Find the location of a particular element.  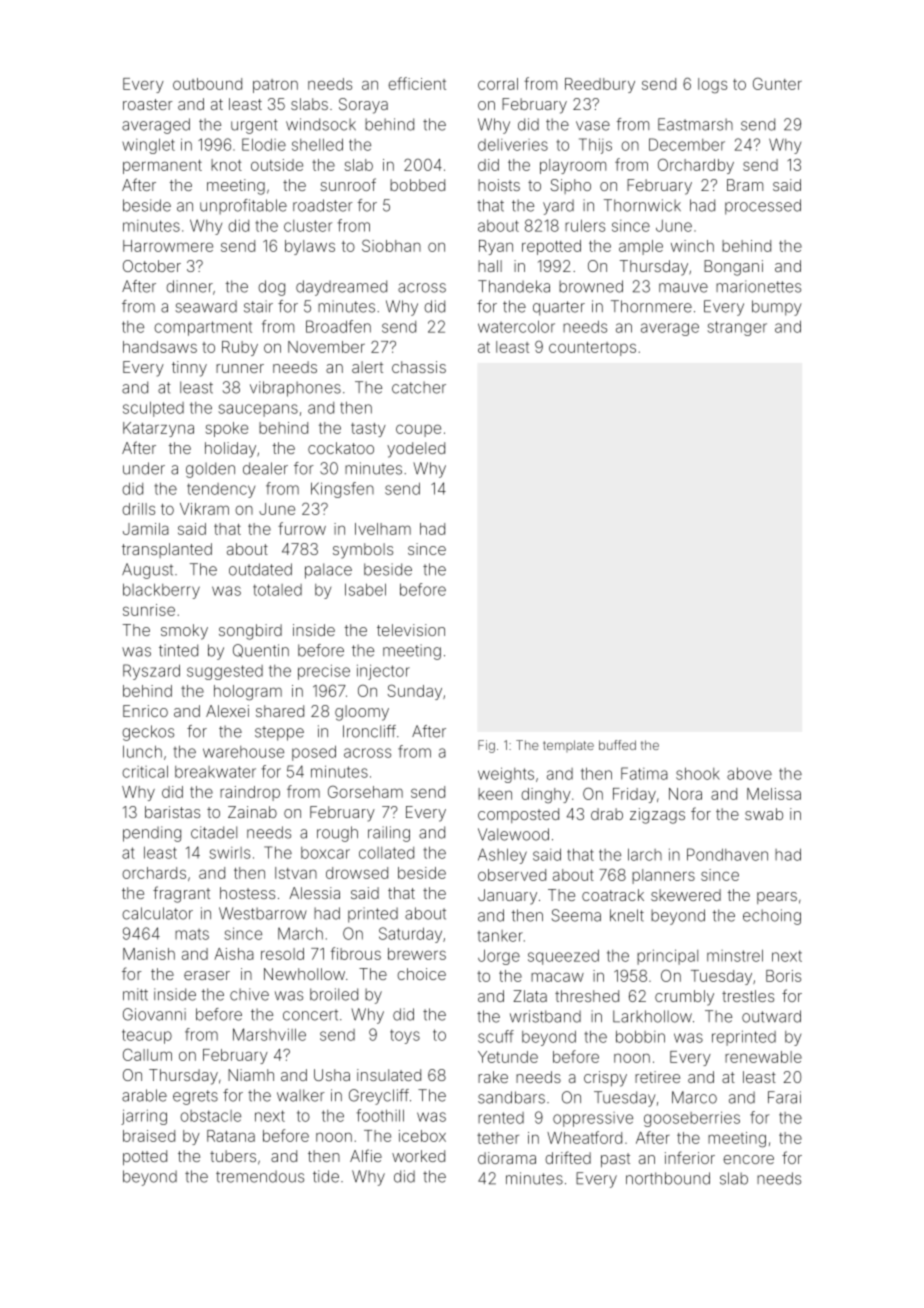

watercolor is located at coordinates (516, 326).
